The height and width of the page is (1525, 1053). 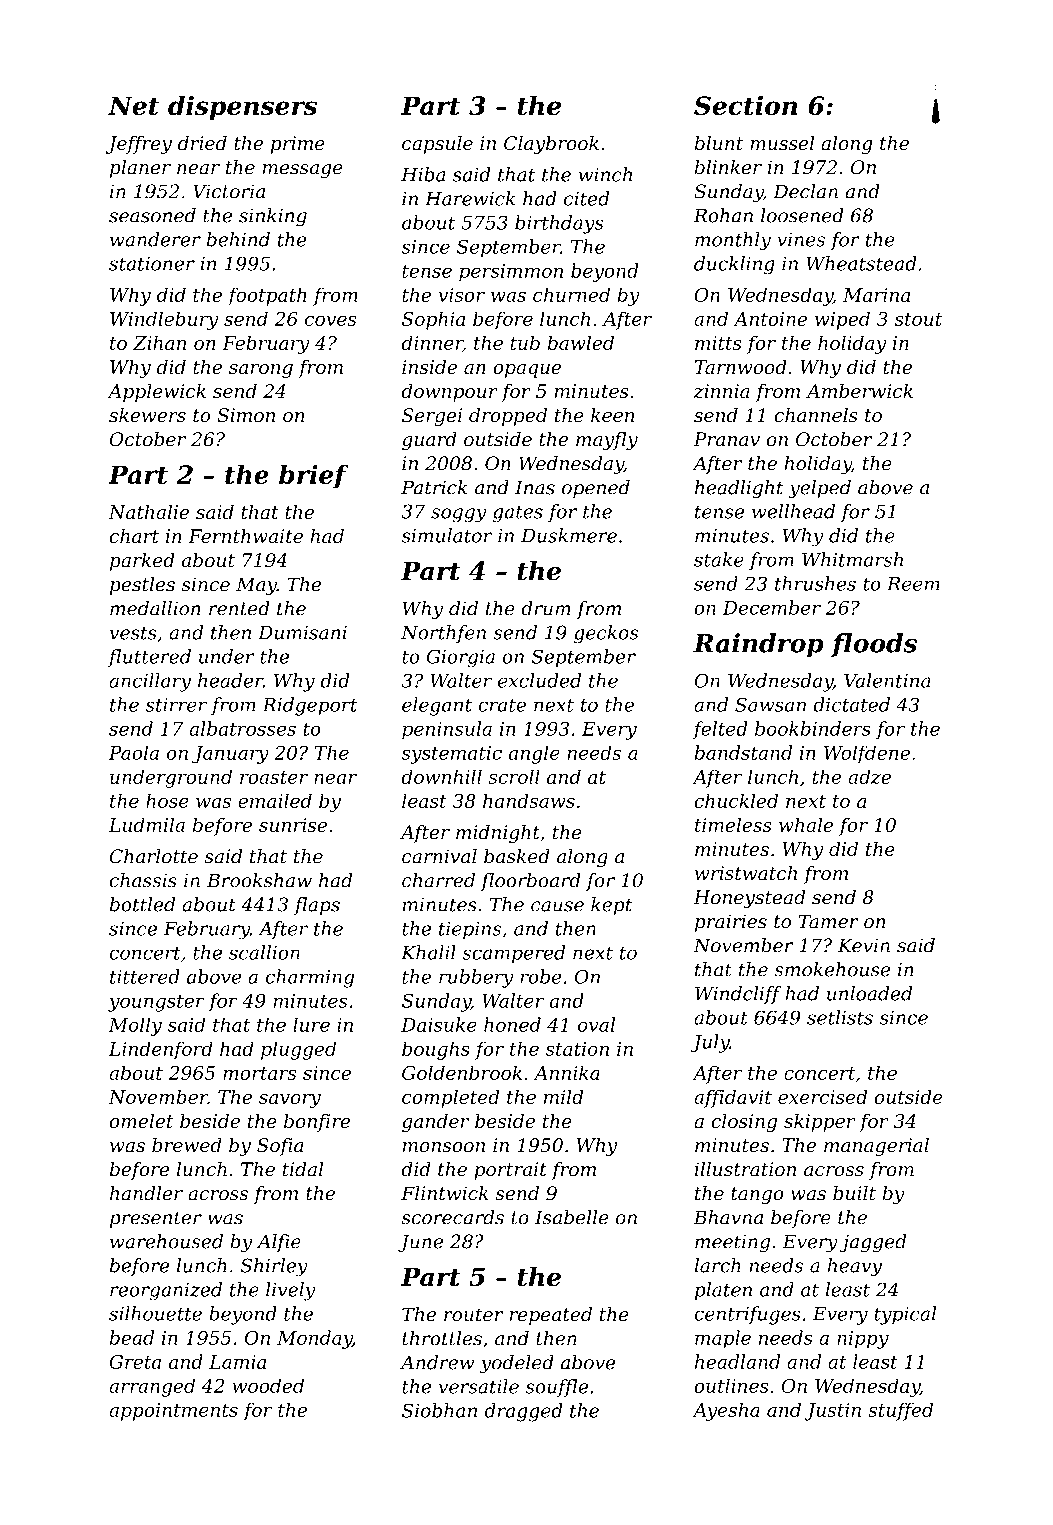 What do you see at coordinates (437, 145) in the page?
I see `capsule` at bounding box center [437, 145].
